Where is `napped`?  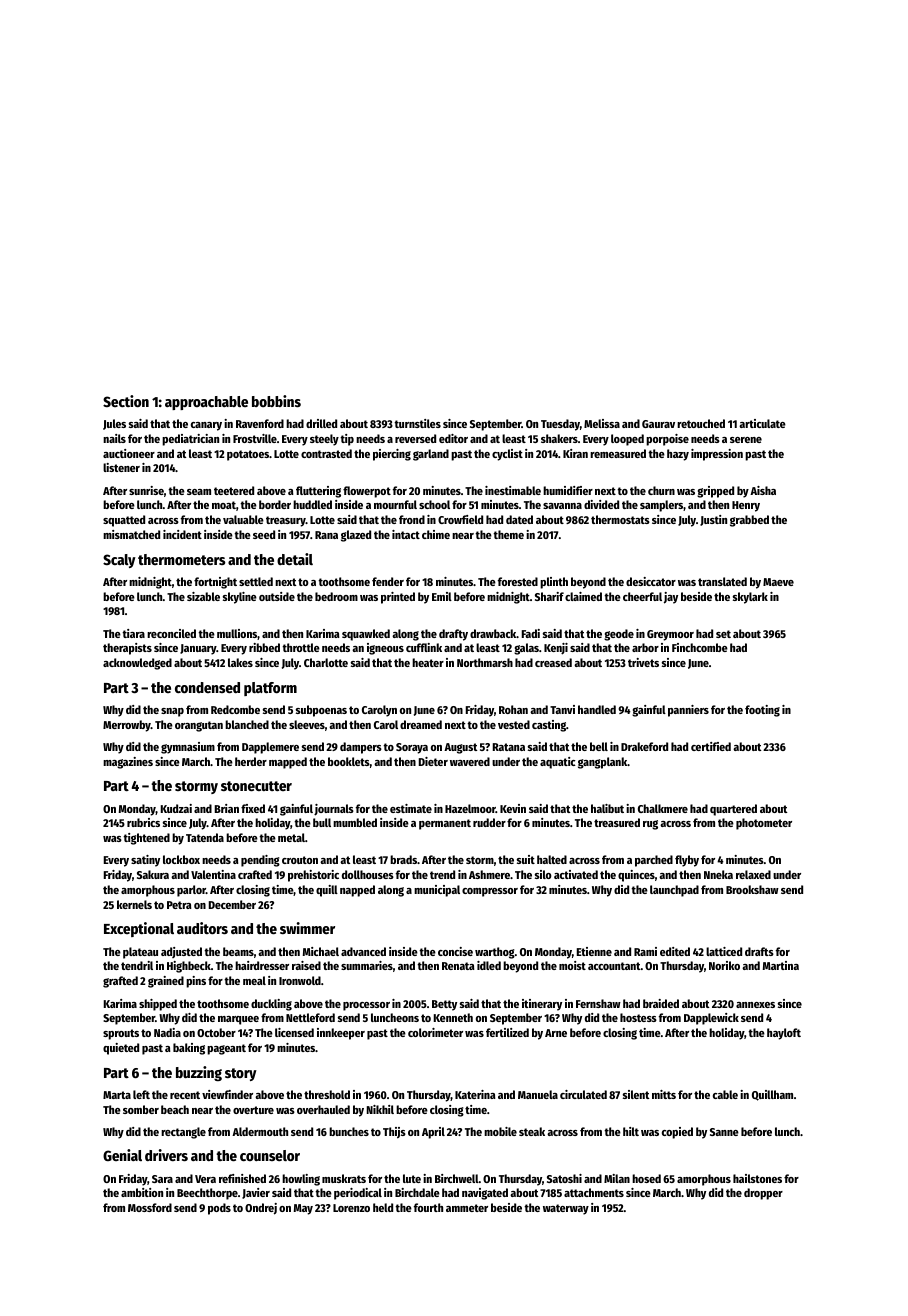
napped is located at coordinates (357, 891).
